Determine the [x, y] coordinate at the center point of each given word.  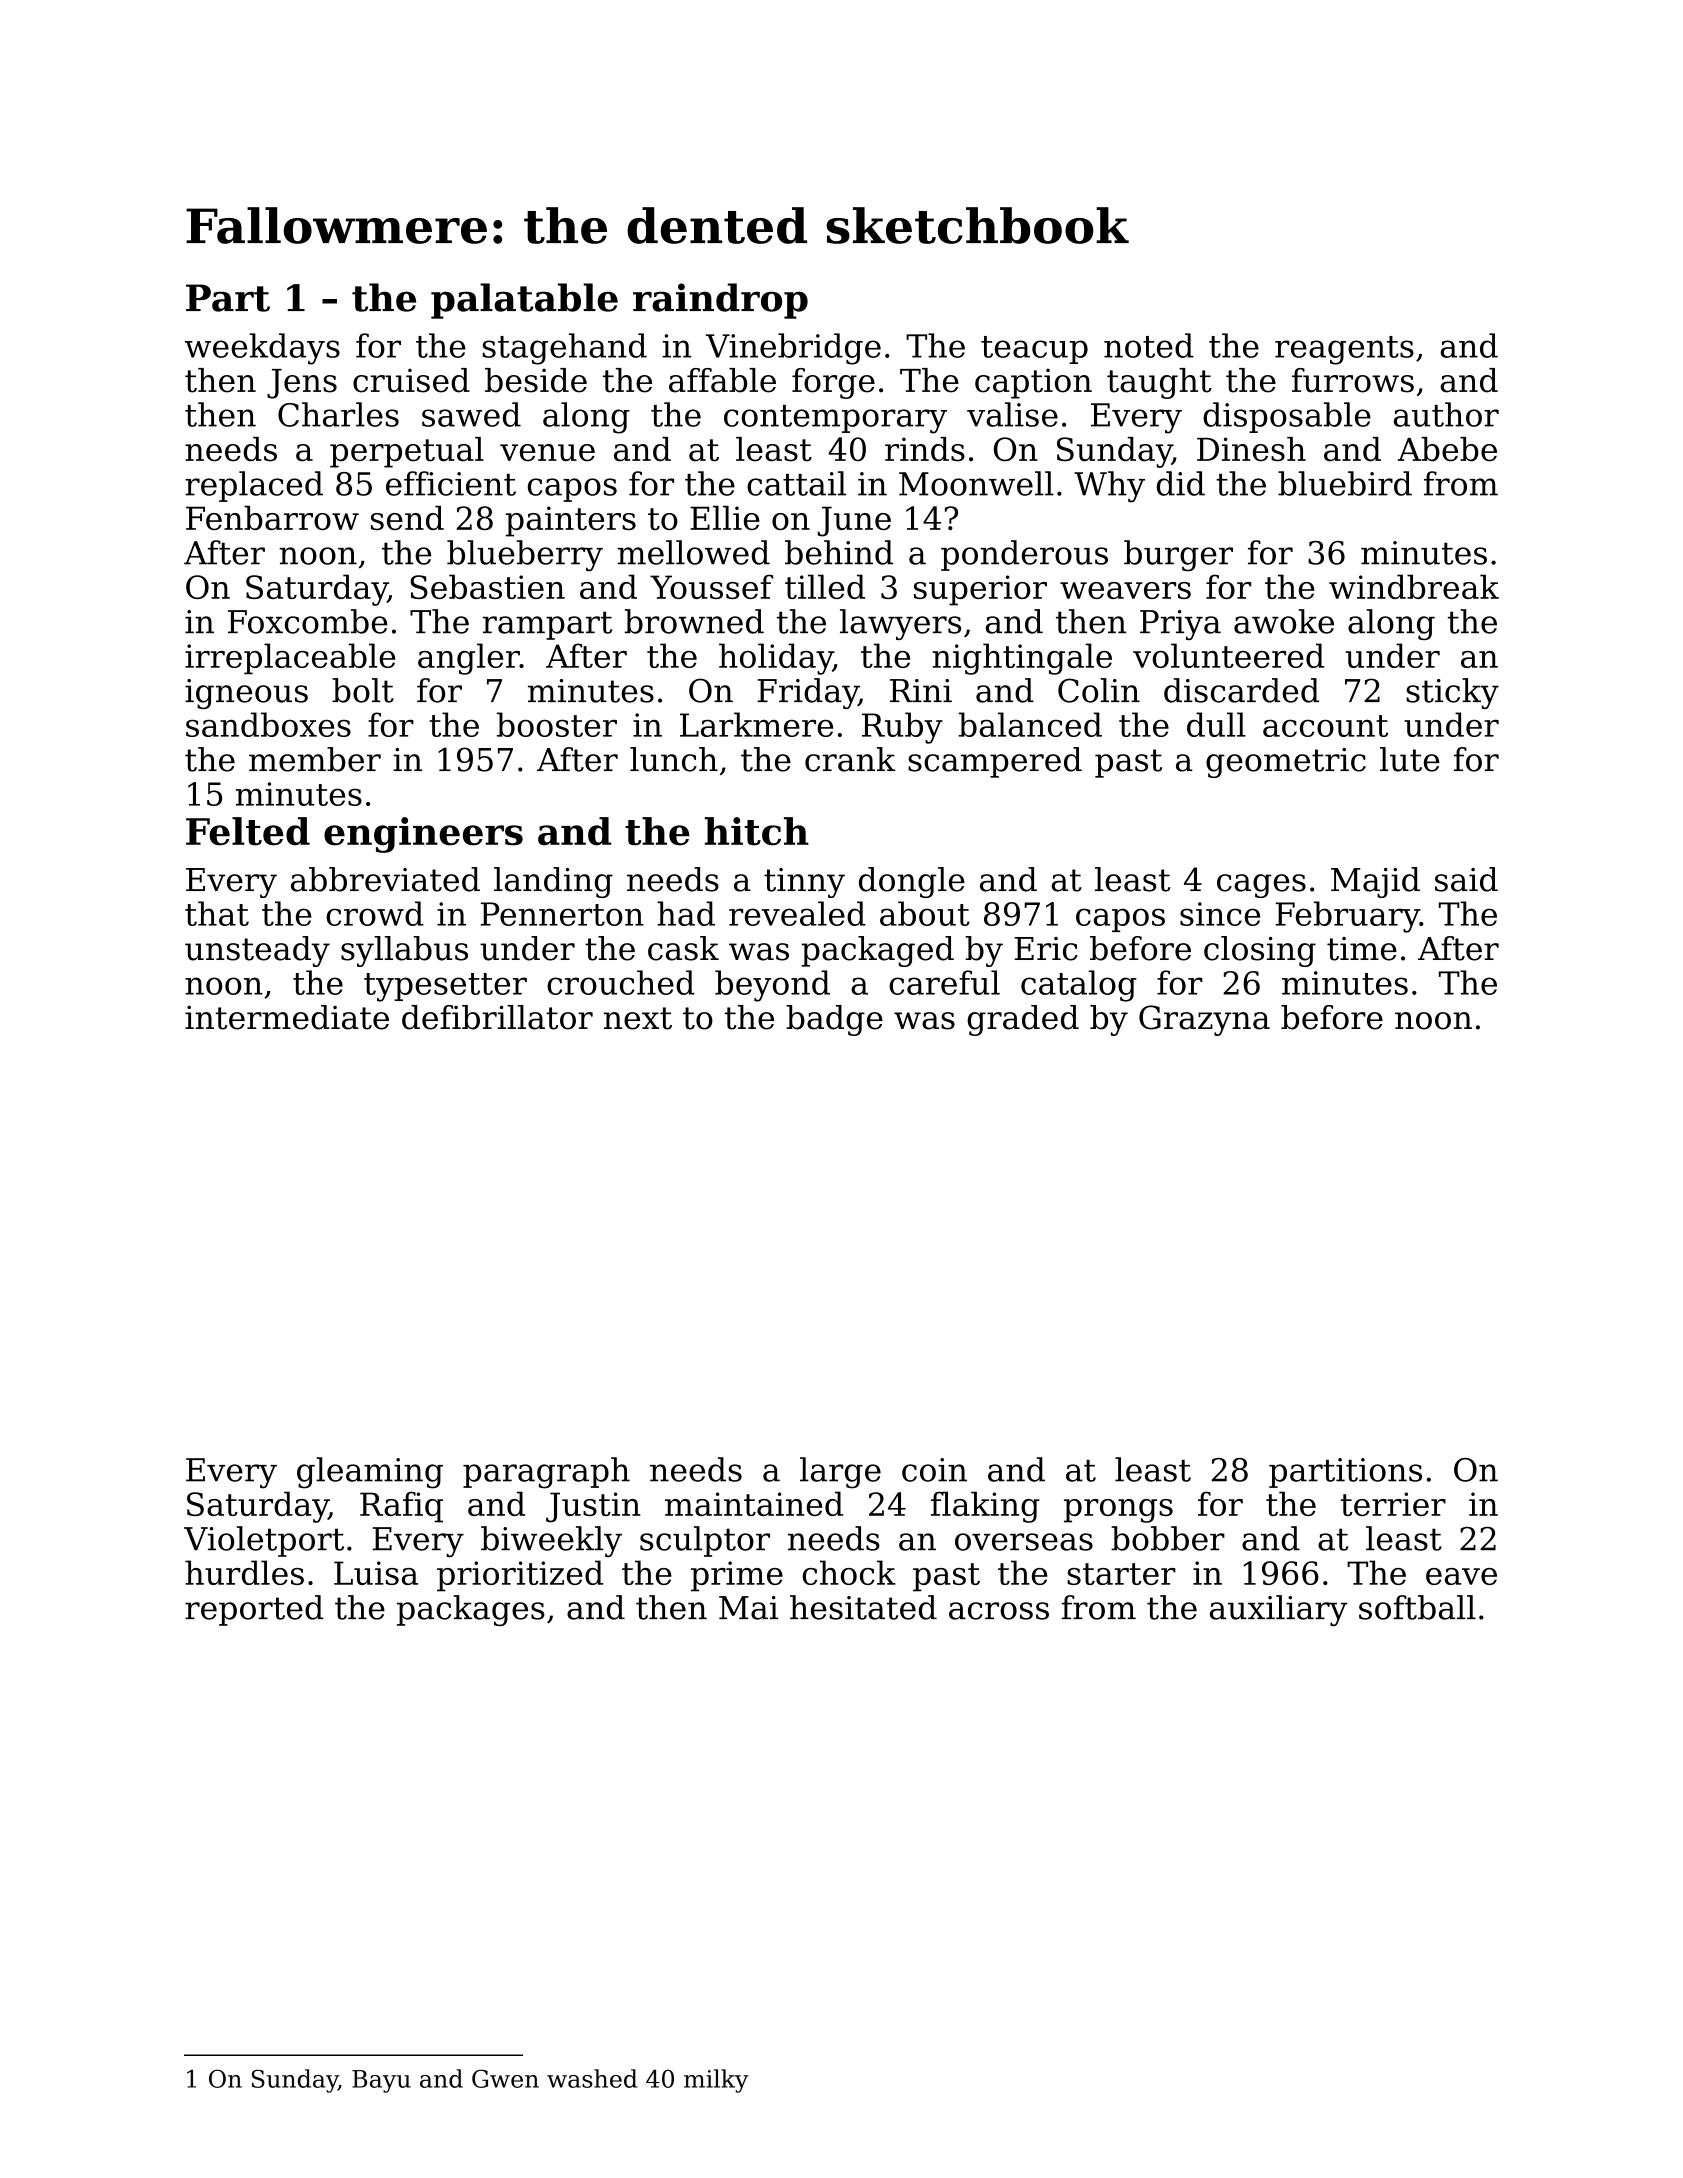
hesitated [863, 1607]
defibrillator [497, 1017]
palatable [524, 301]
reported [254, 1610]
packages [471, 1610]
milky [716, 2081]
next [638, 1018]
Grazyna [1204, 1020]
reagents [1344, 350]
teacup [1034, 350]
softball [1417, 1607]
